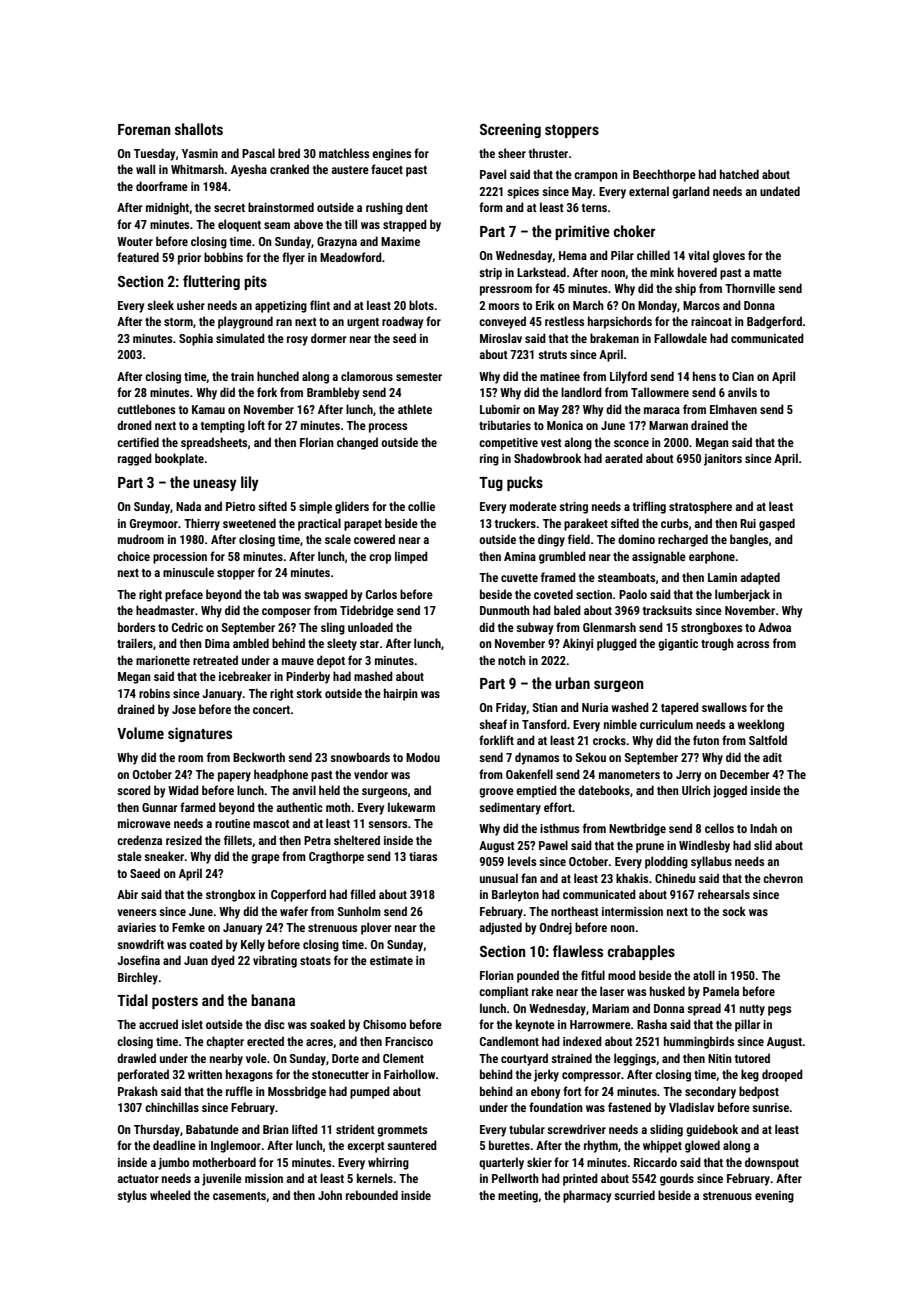 Image resolution: width=924 pixels, height=1308 pixels. I want to click on star, so click(369, 644).
